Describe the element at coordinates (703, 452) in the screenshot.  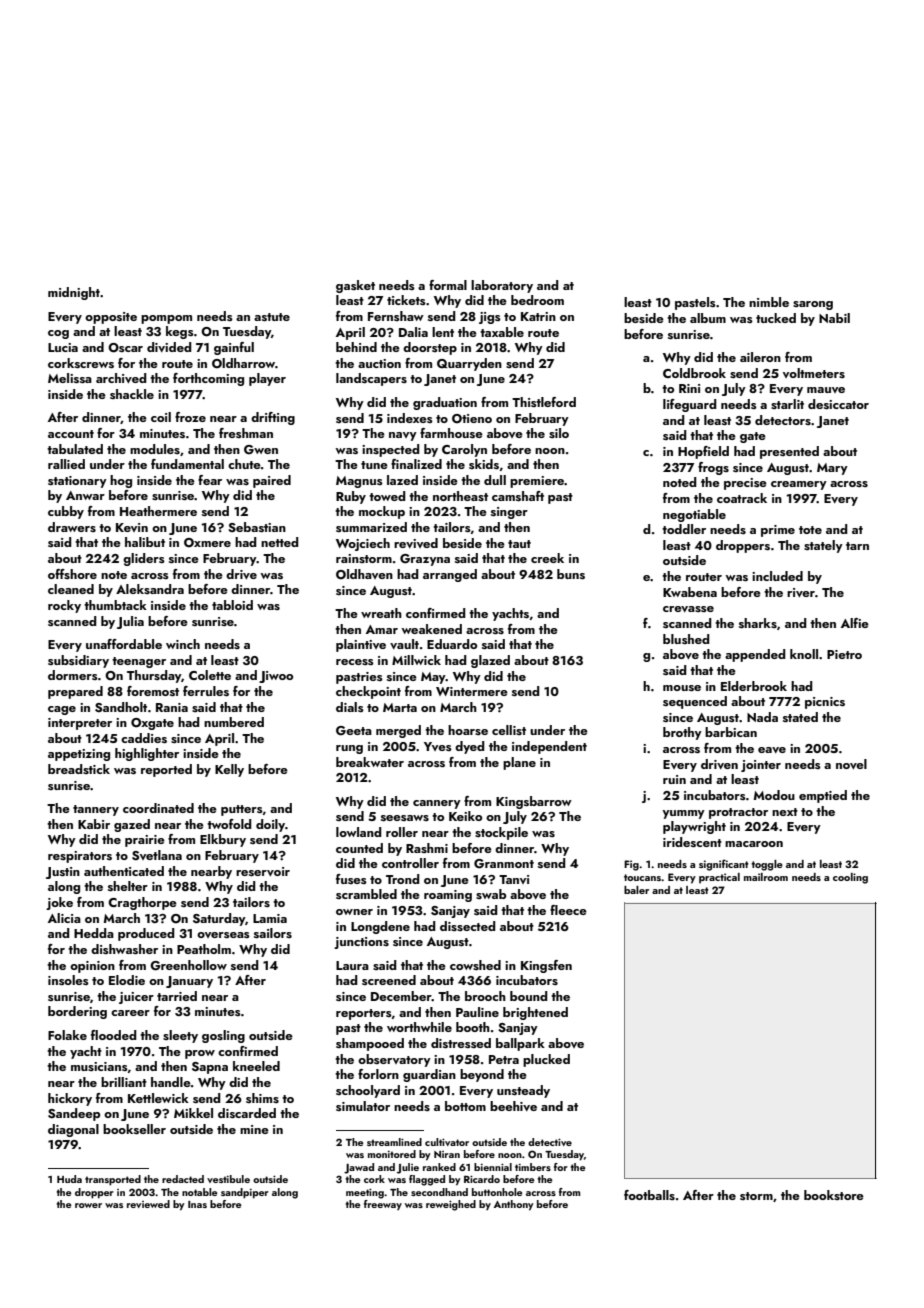
I see `Hopfield` at that location.
